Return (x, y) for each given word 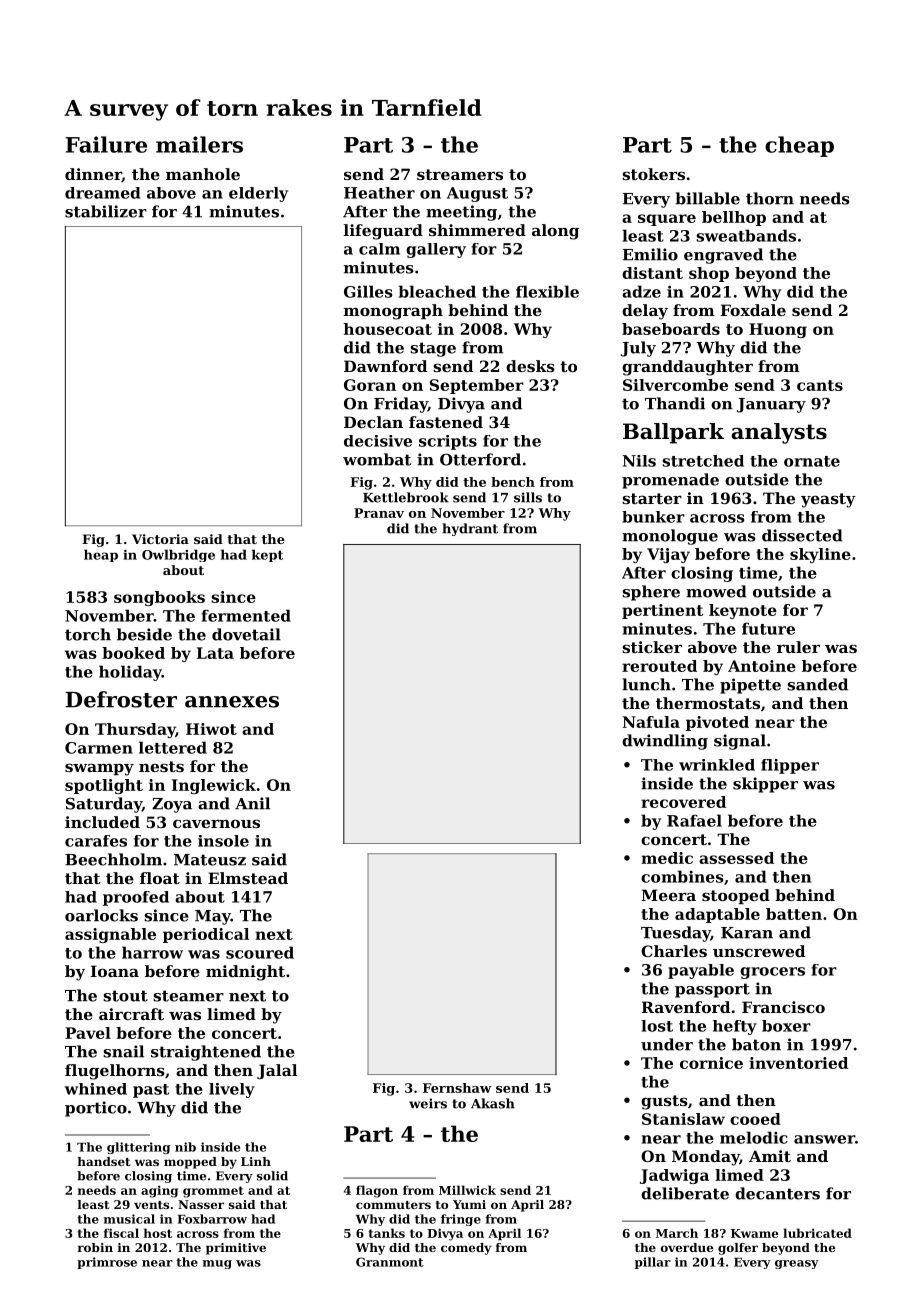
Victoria (160, 539)
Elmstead (248, 878)
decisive (378, 441)
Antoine (762, 666)
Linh (256, 1161)
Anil (252, 803)
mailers (199, 144)
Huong (778, 330)
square (667, 220)
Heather (379, 193)
